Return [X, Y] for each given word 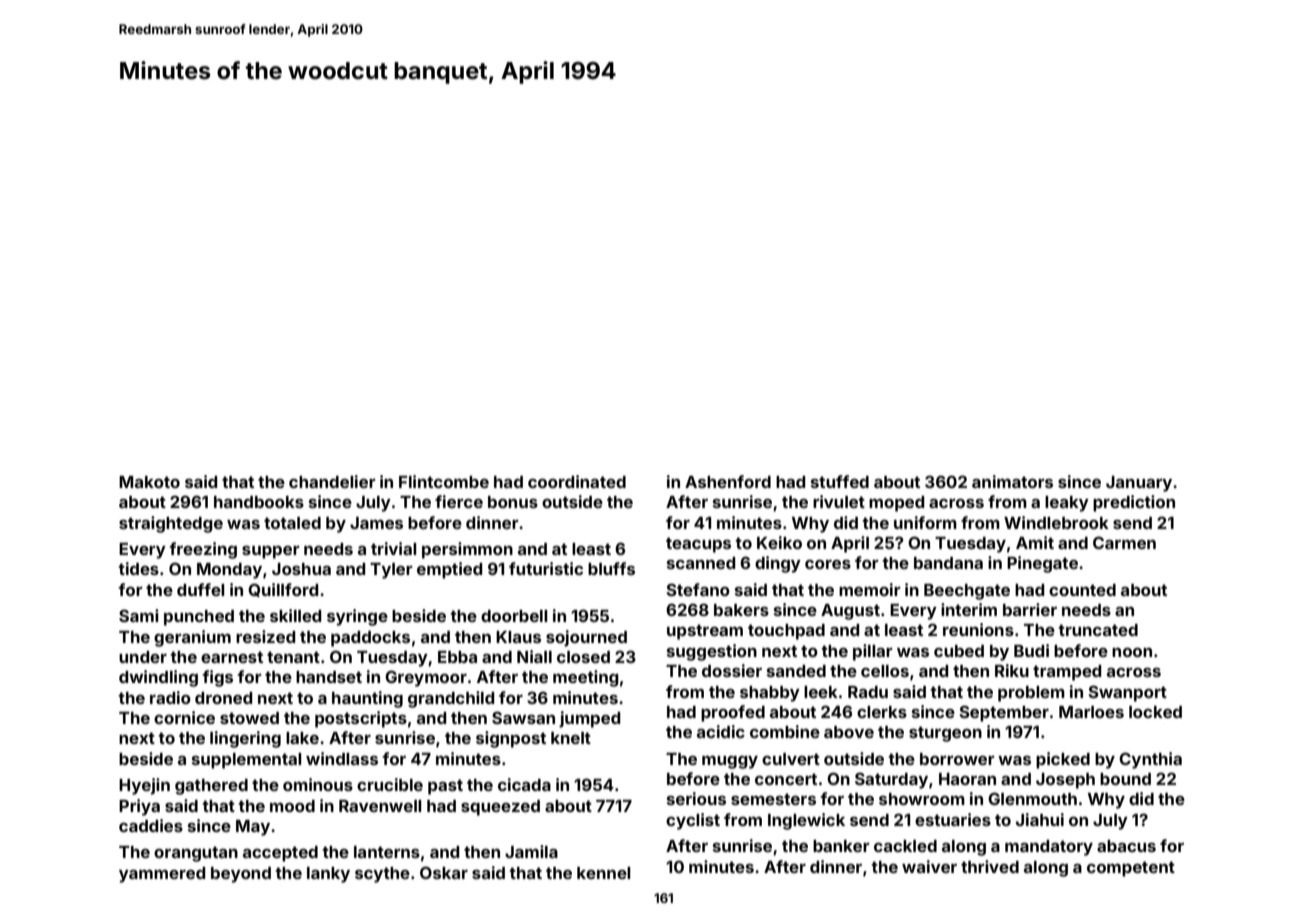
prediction [1134, 503]
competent [1131, 869]
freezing [203, 550]
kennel [604, 873]
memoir [870, 589]
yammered [162, 875]
